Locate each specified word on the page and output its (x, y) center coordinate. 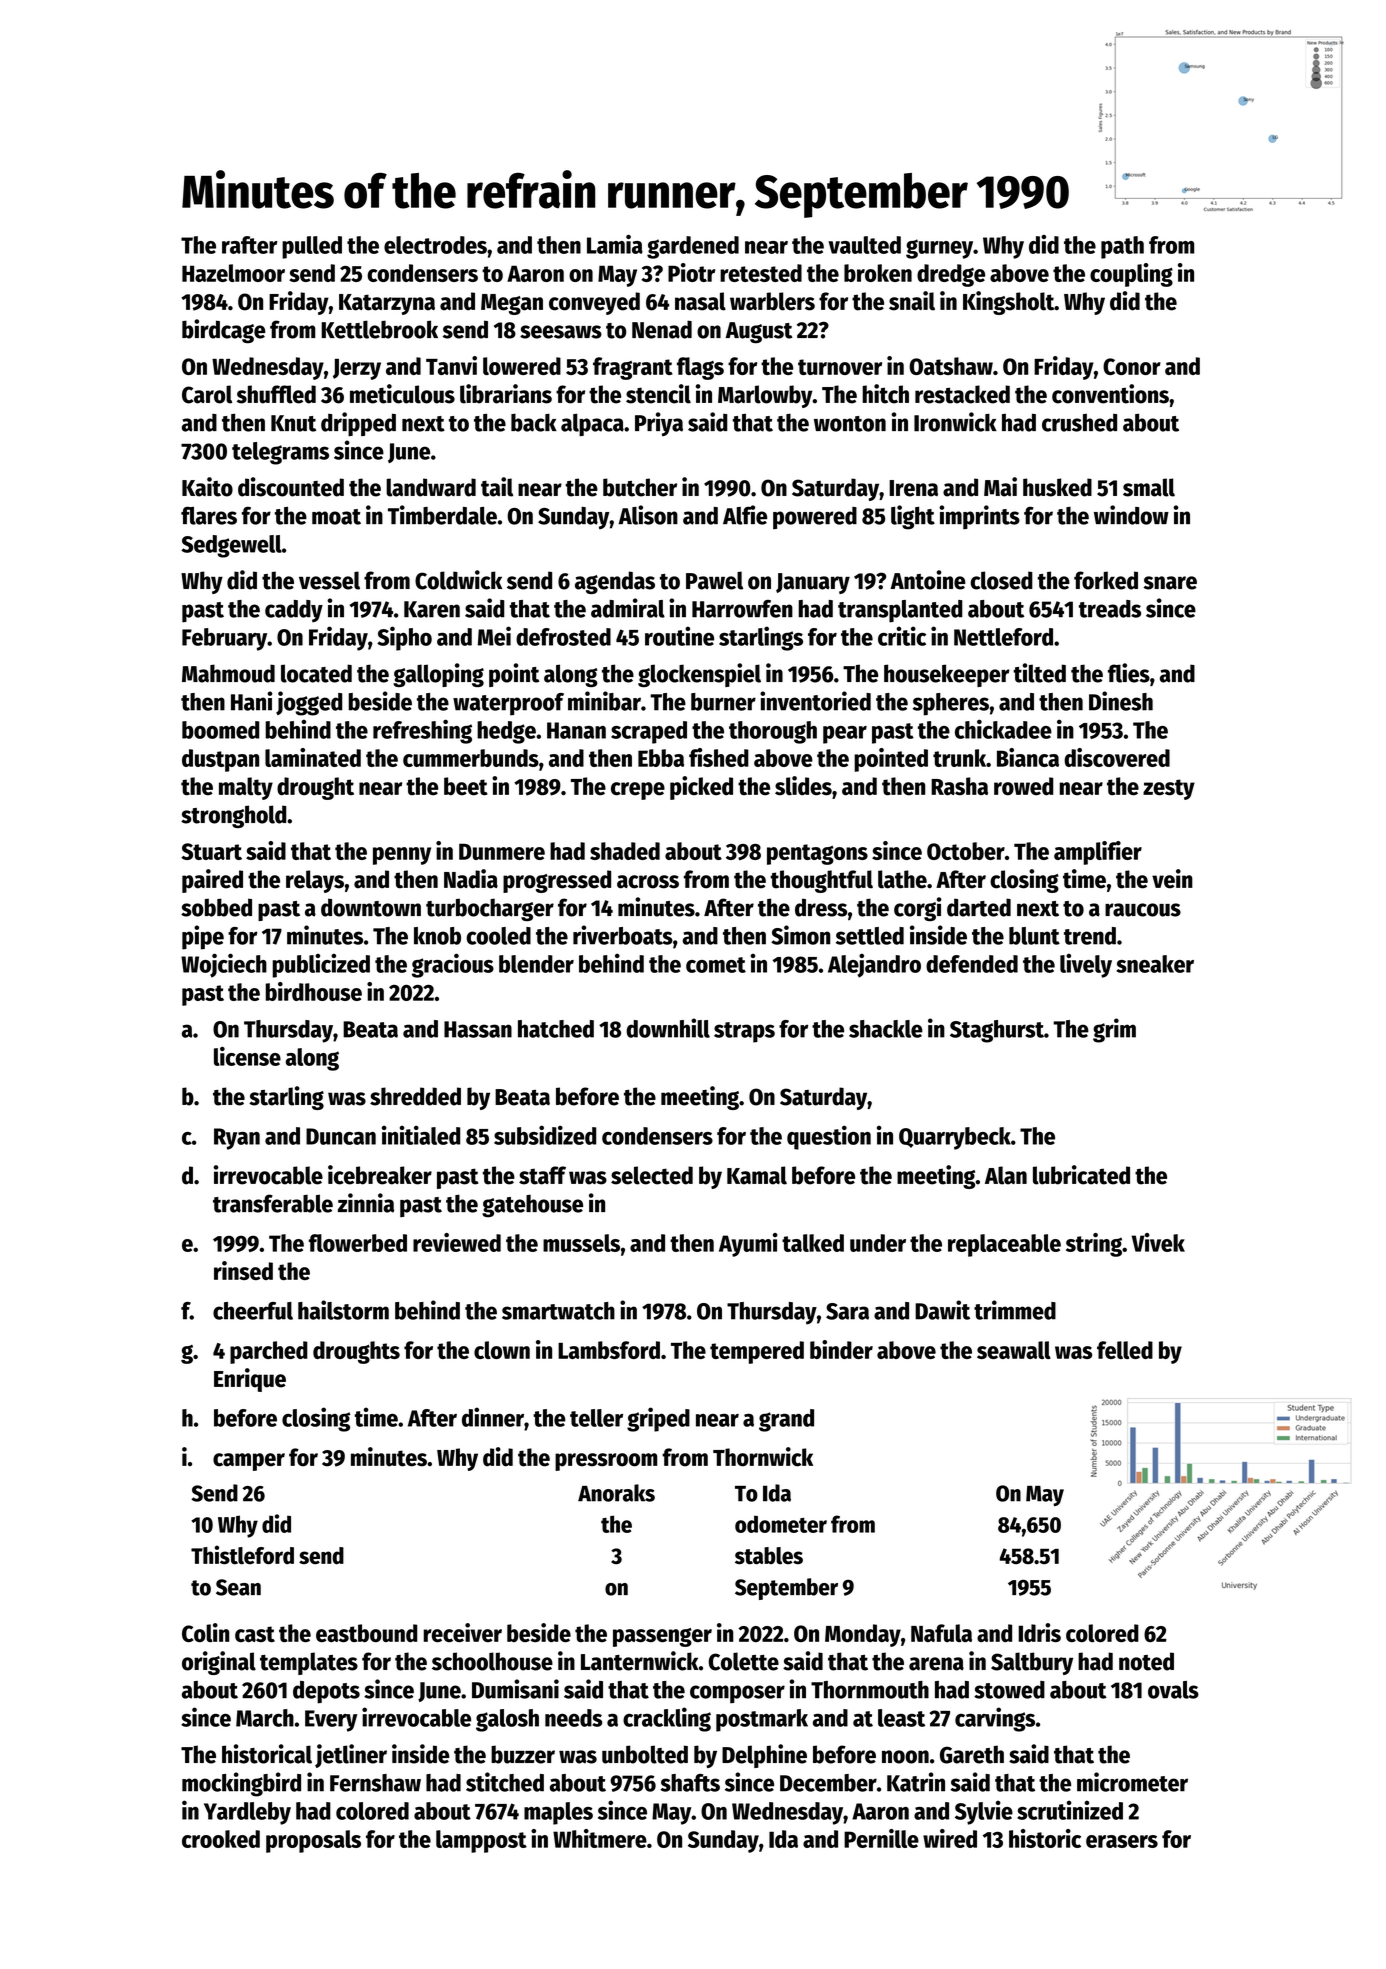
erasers (1122, 1841)
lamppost (481, 1841)
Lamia (615, 244)
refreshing (422, 731)
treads (1110, 609)
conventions (1110, 394)
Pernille (881, 1838)
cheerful (253, 1311)
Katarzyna (387, 304)
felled (1125, 1350)
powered (815, 518)
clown (502, 1350)
